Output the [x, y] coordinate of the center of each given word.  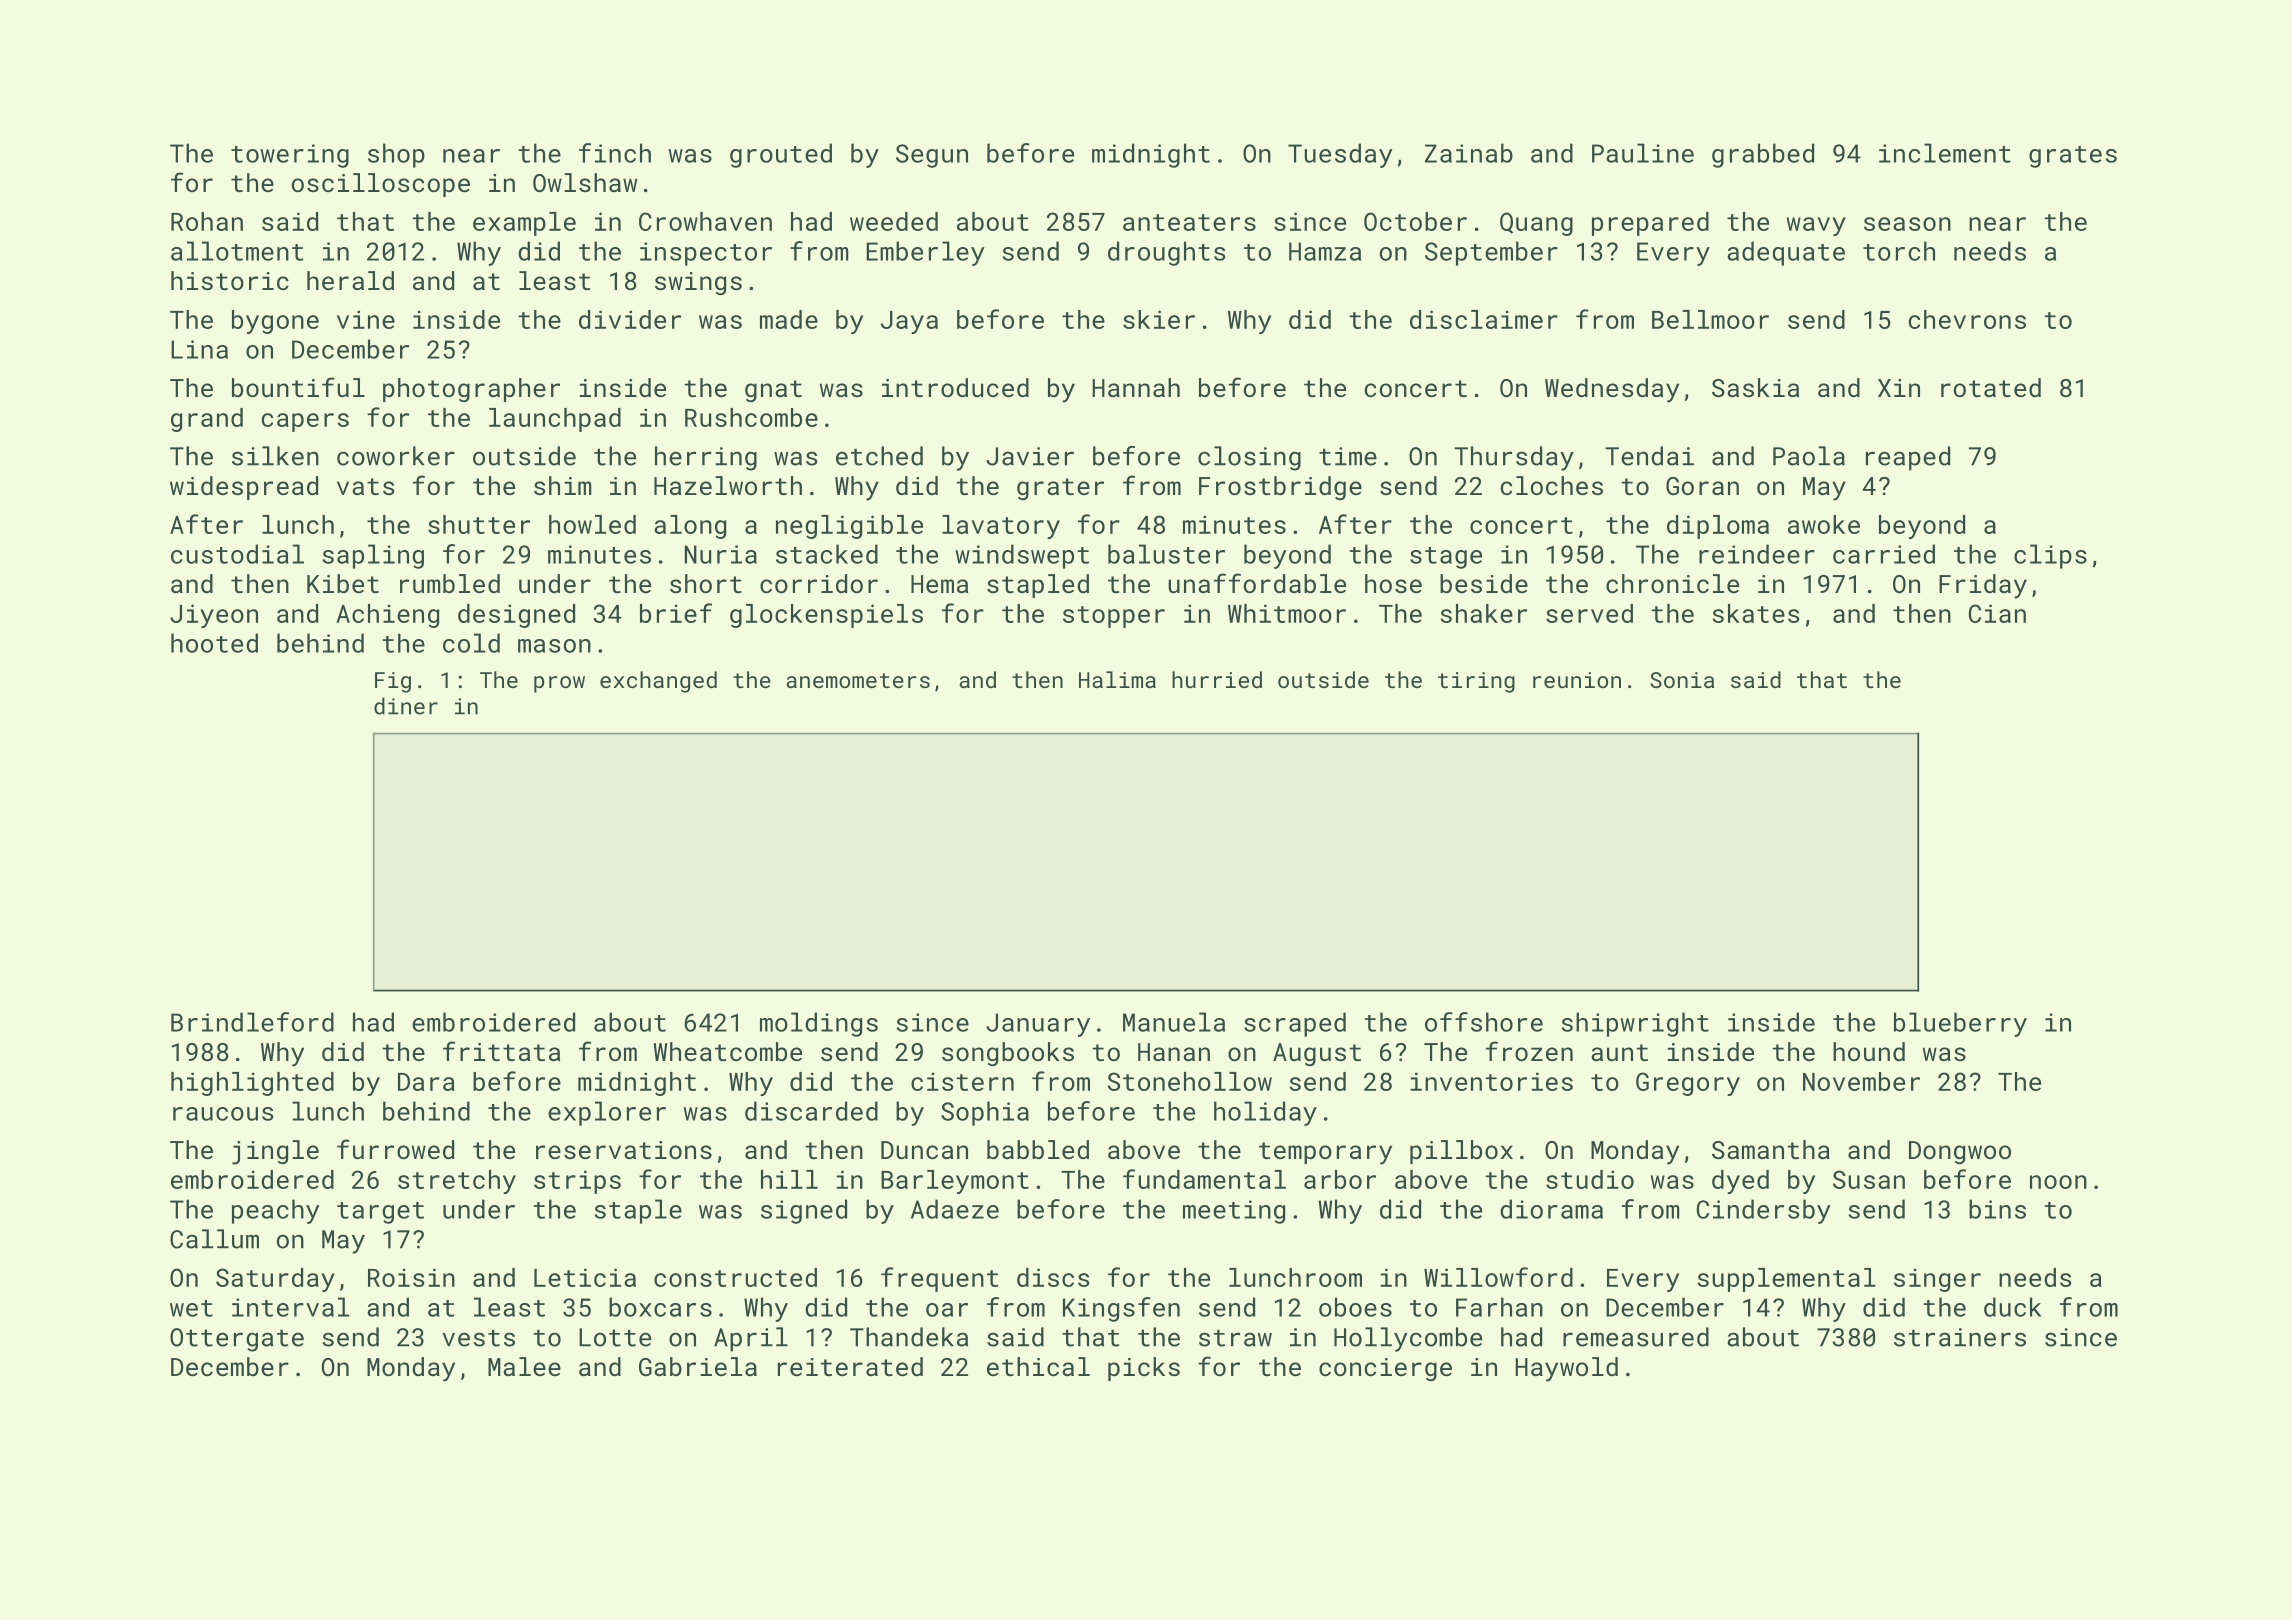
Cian [1997, 613]
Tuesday [1340, 155]
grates [2073, 157]
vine [366, 319]
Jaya [909, 322]
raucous [223, 1114]
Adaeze [955, 1209]
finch [615, 153]
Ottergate [237, 1340]
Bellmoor [1710, 319]
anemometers [858, 680]
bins [1997, 1209]
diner [406, 706]
